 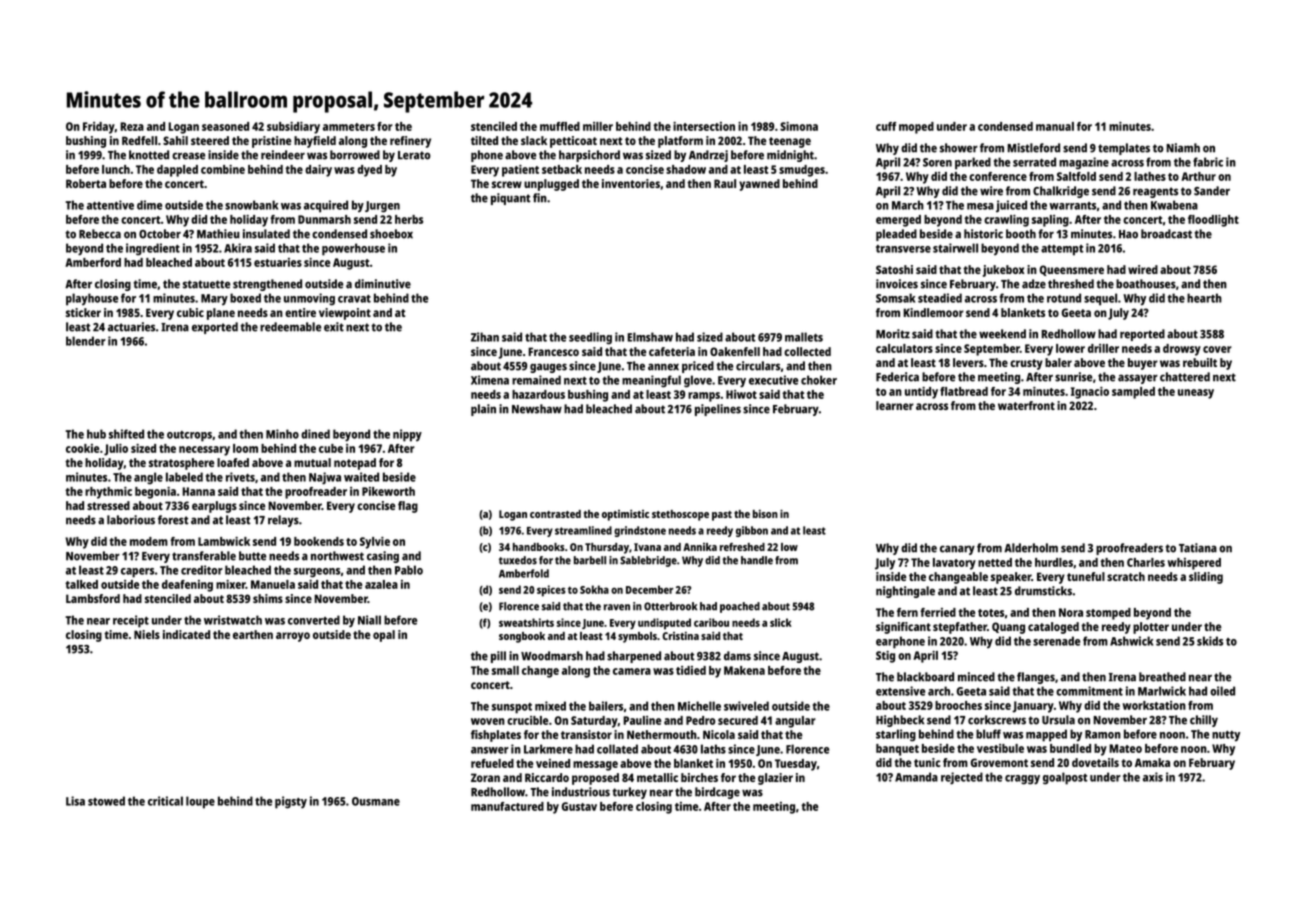 I want to click on Sokha, so click(x=594, y=589).
